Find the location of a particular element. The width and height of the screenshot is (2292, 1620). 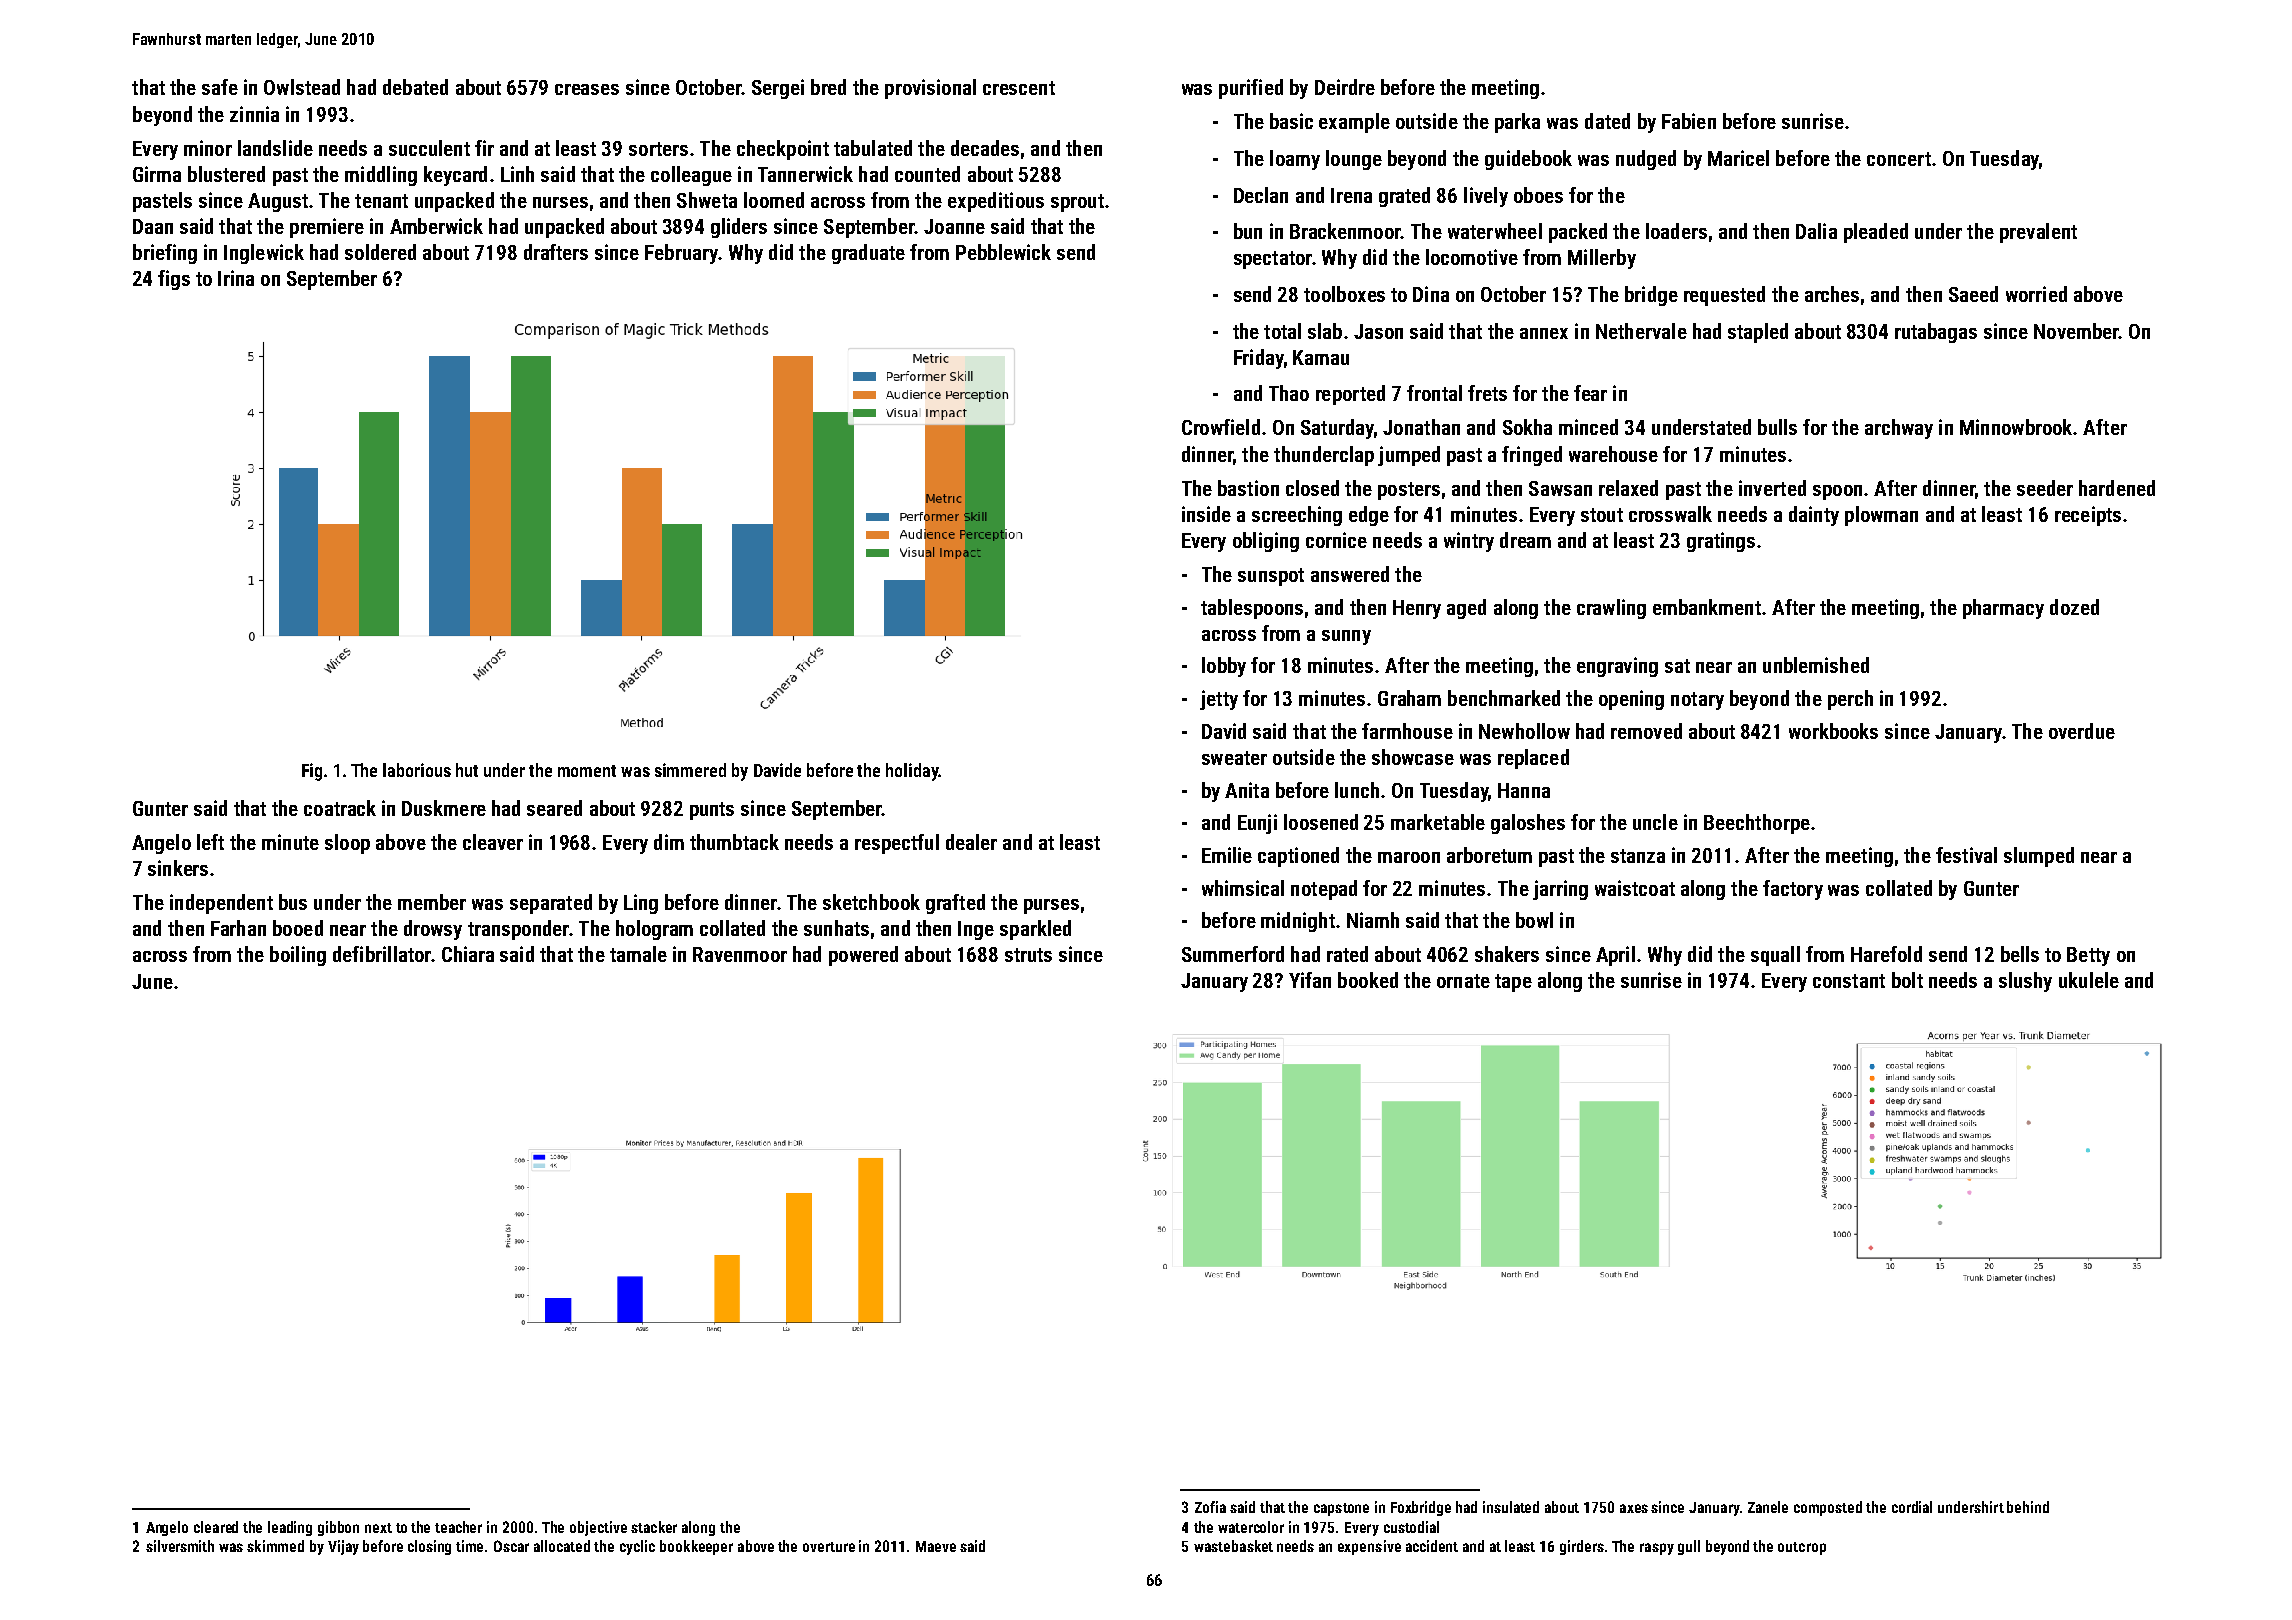

skimmed is located at coordinates (275, 1546).
